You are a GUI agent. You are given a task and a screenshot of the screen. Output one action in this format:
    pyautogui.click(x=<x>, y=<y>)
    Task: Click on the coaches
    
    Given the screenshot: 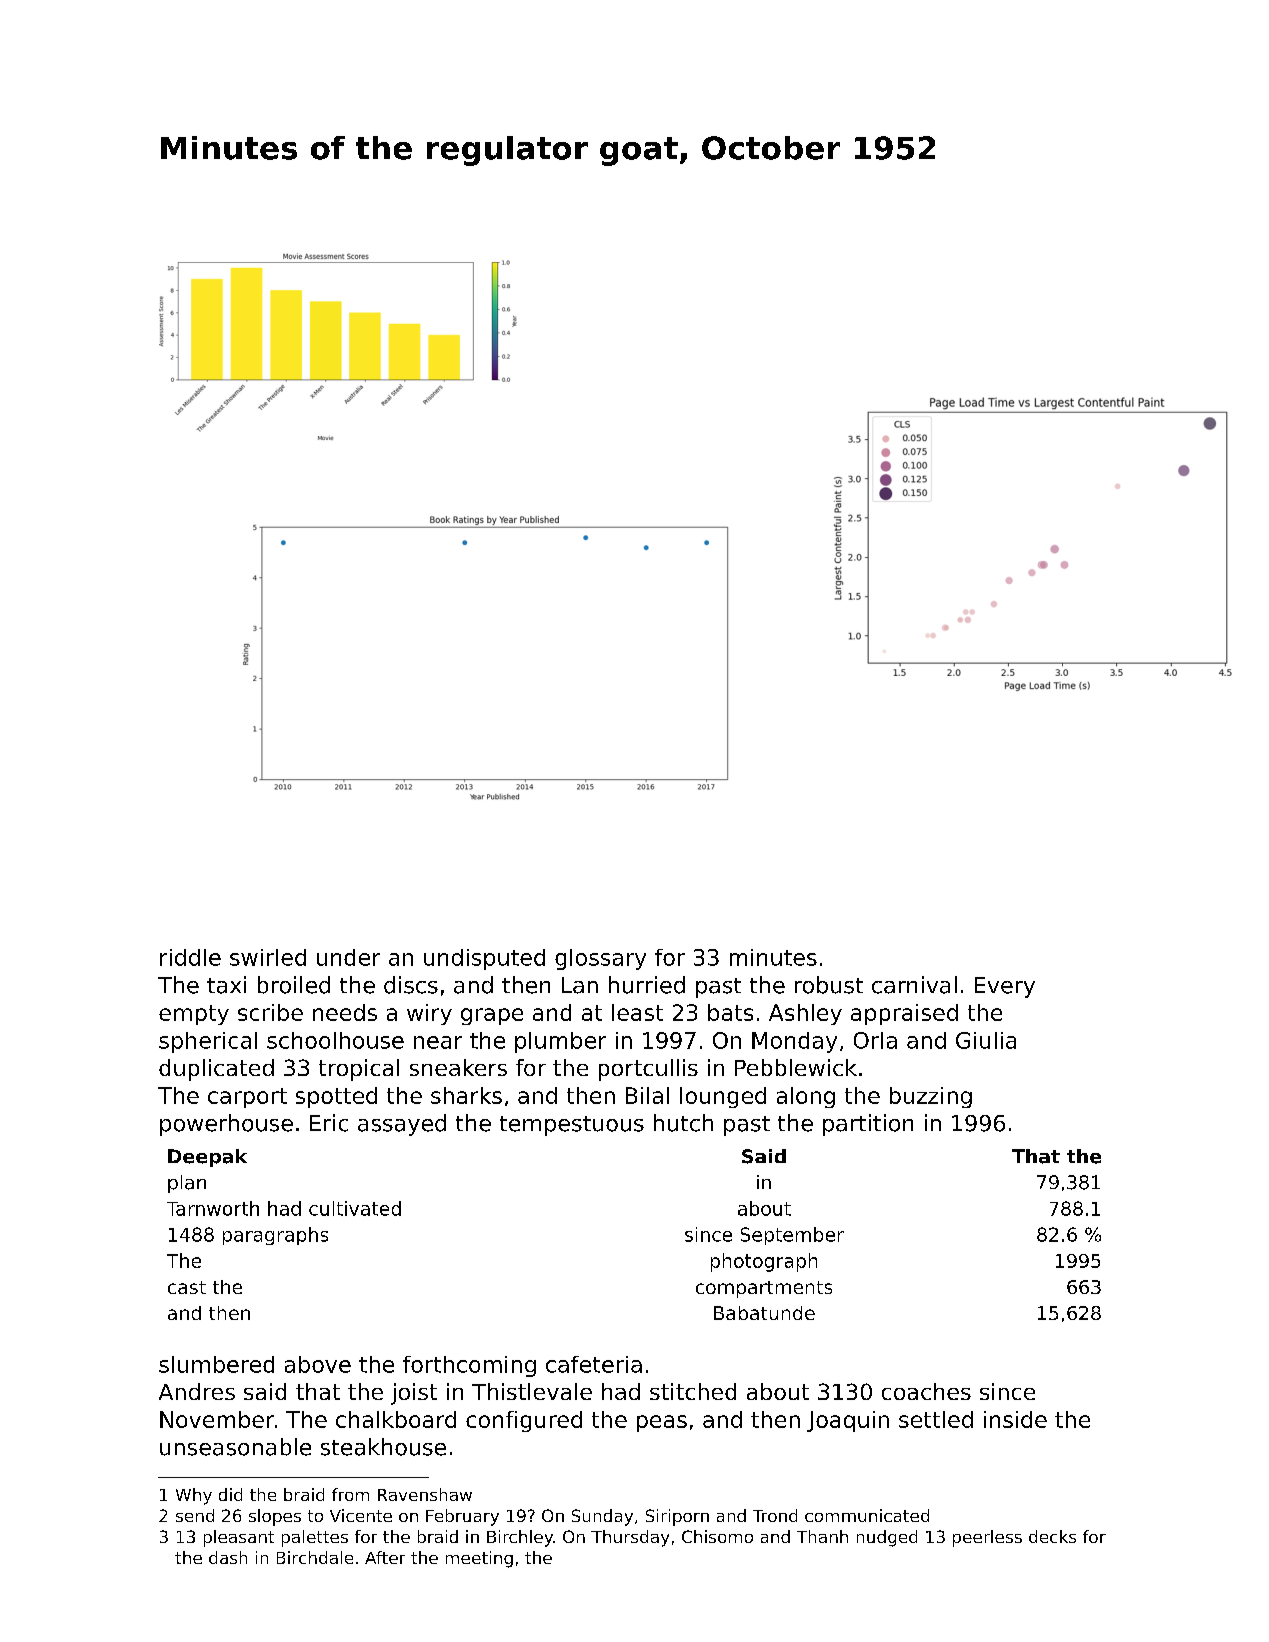 What is the action you would take?
    pyautogui.click(x=926, y=1391)
